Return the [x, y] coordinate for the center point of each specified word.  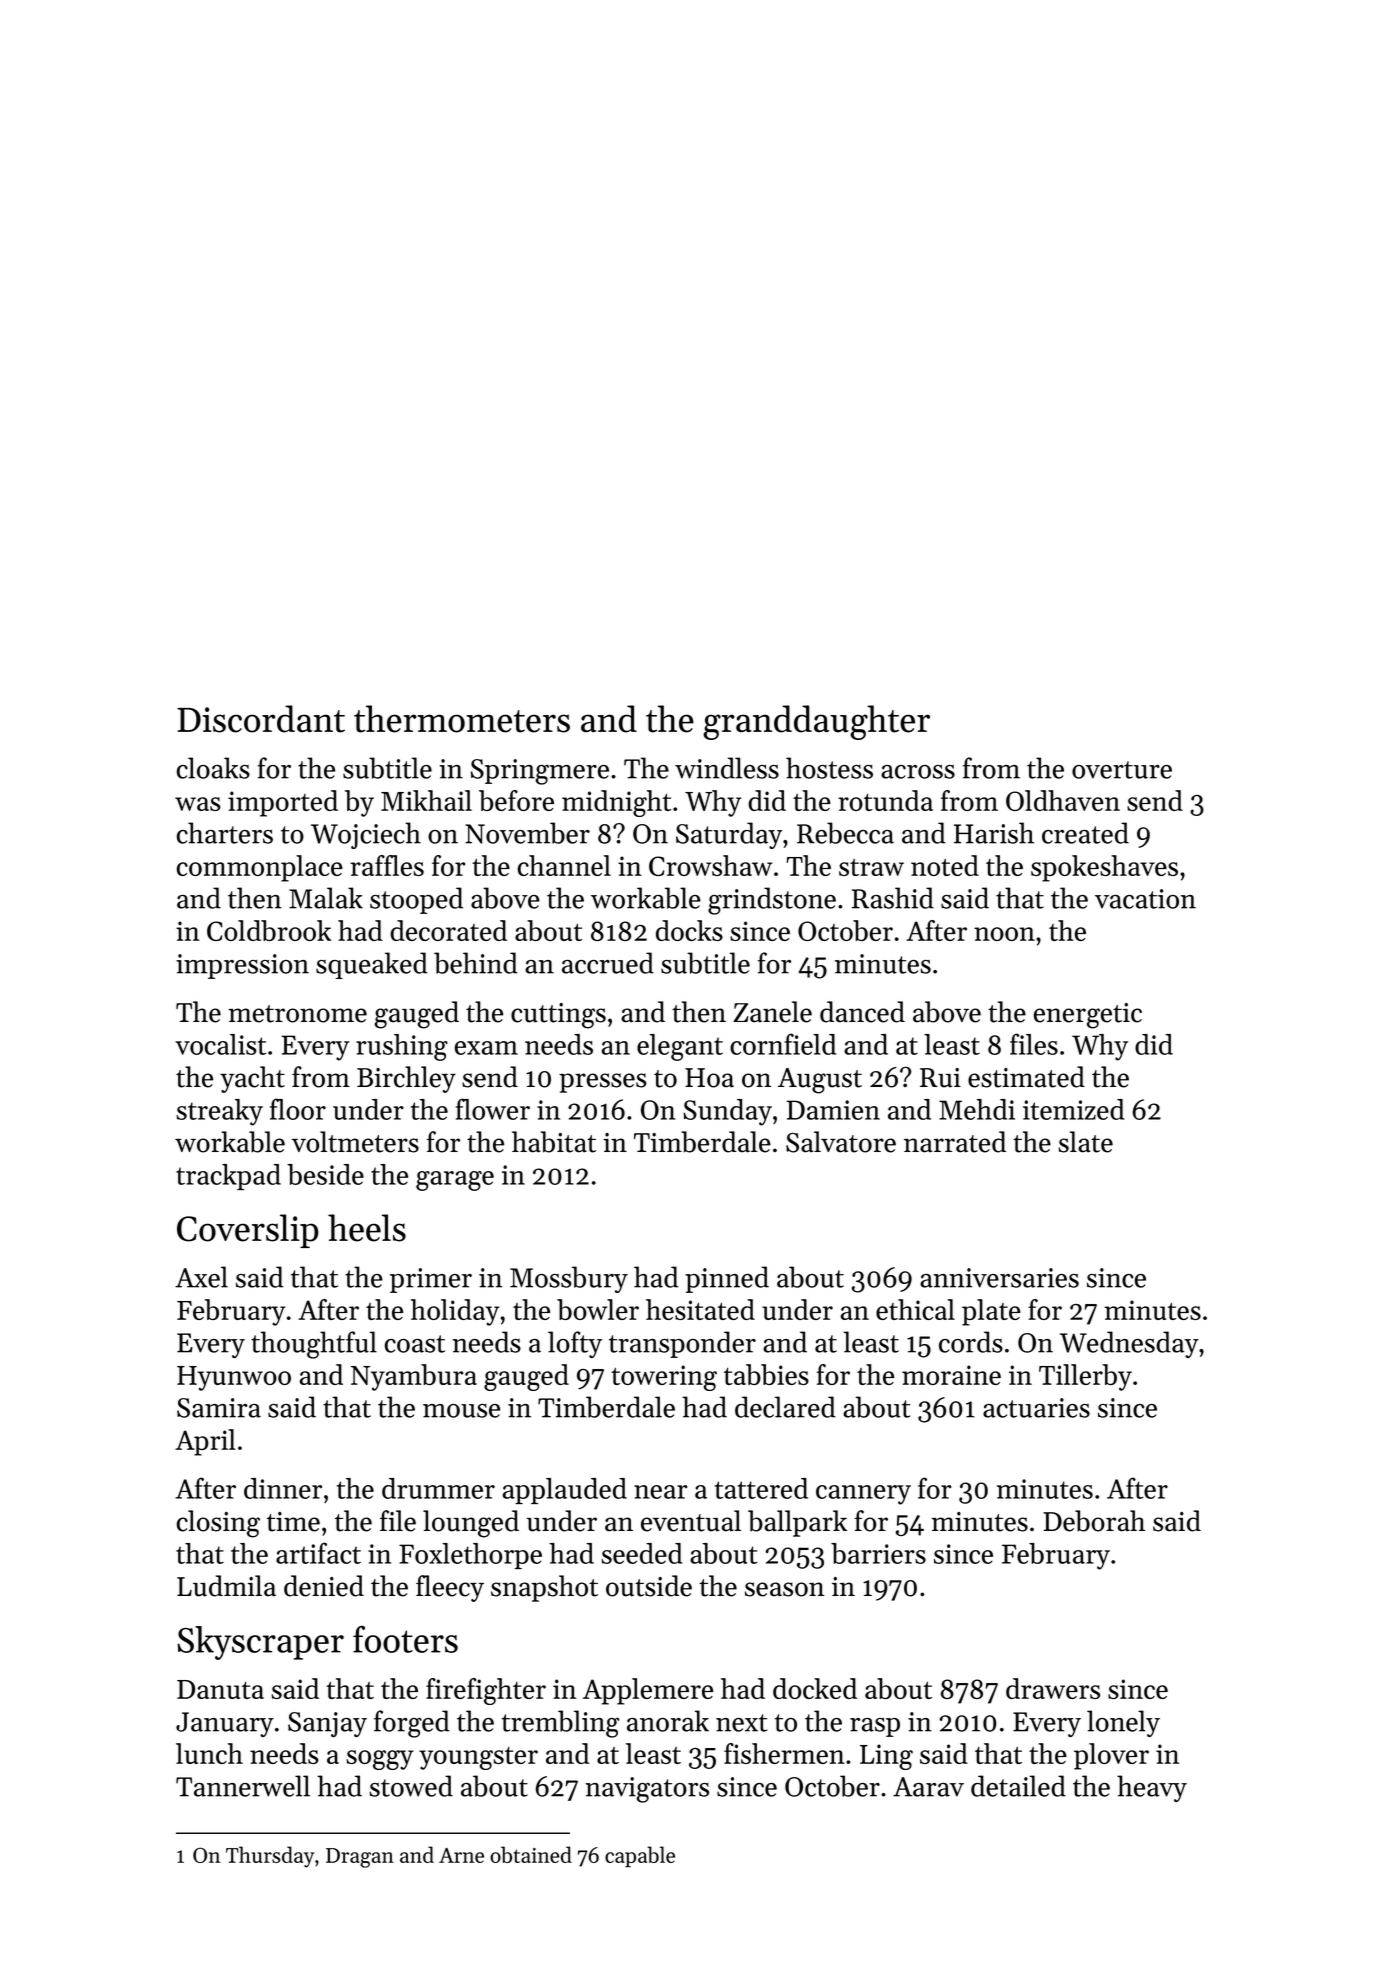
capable [640, 1856]
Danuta [220, 1689]
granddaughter [816, 722]
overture [1122, 770]
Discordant [261, 719]
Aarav [928, 1787]
